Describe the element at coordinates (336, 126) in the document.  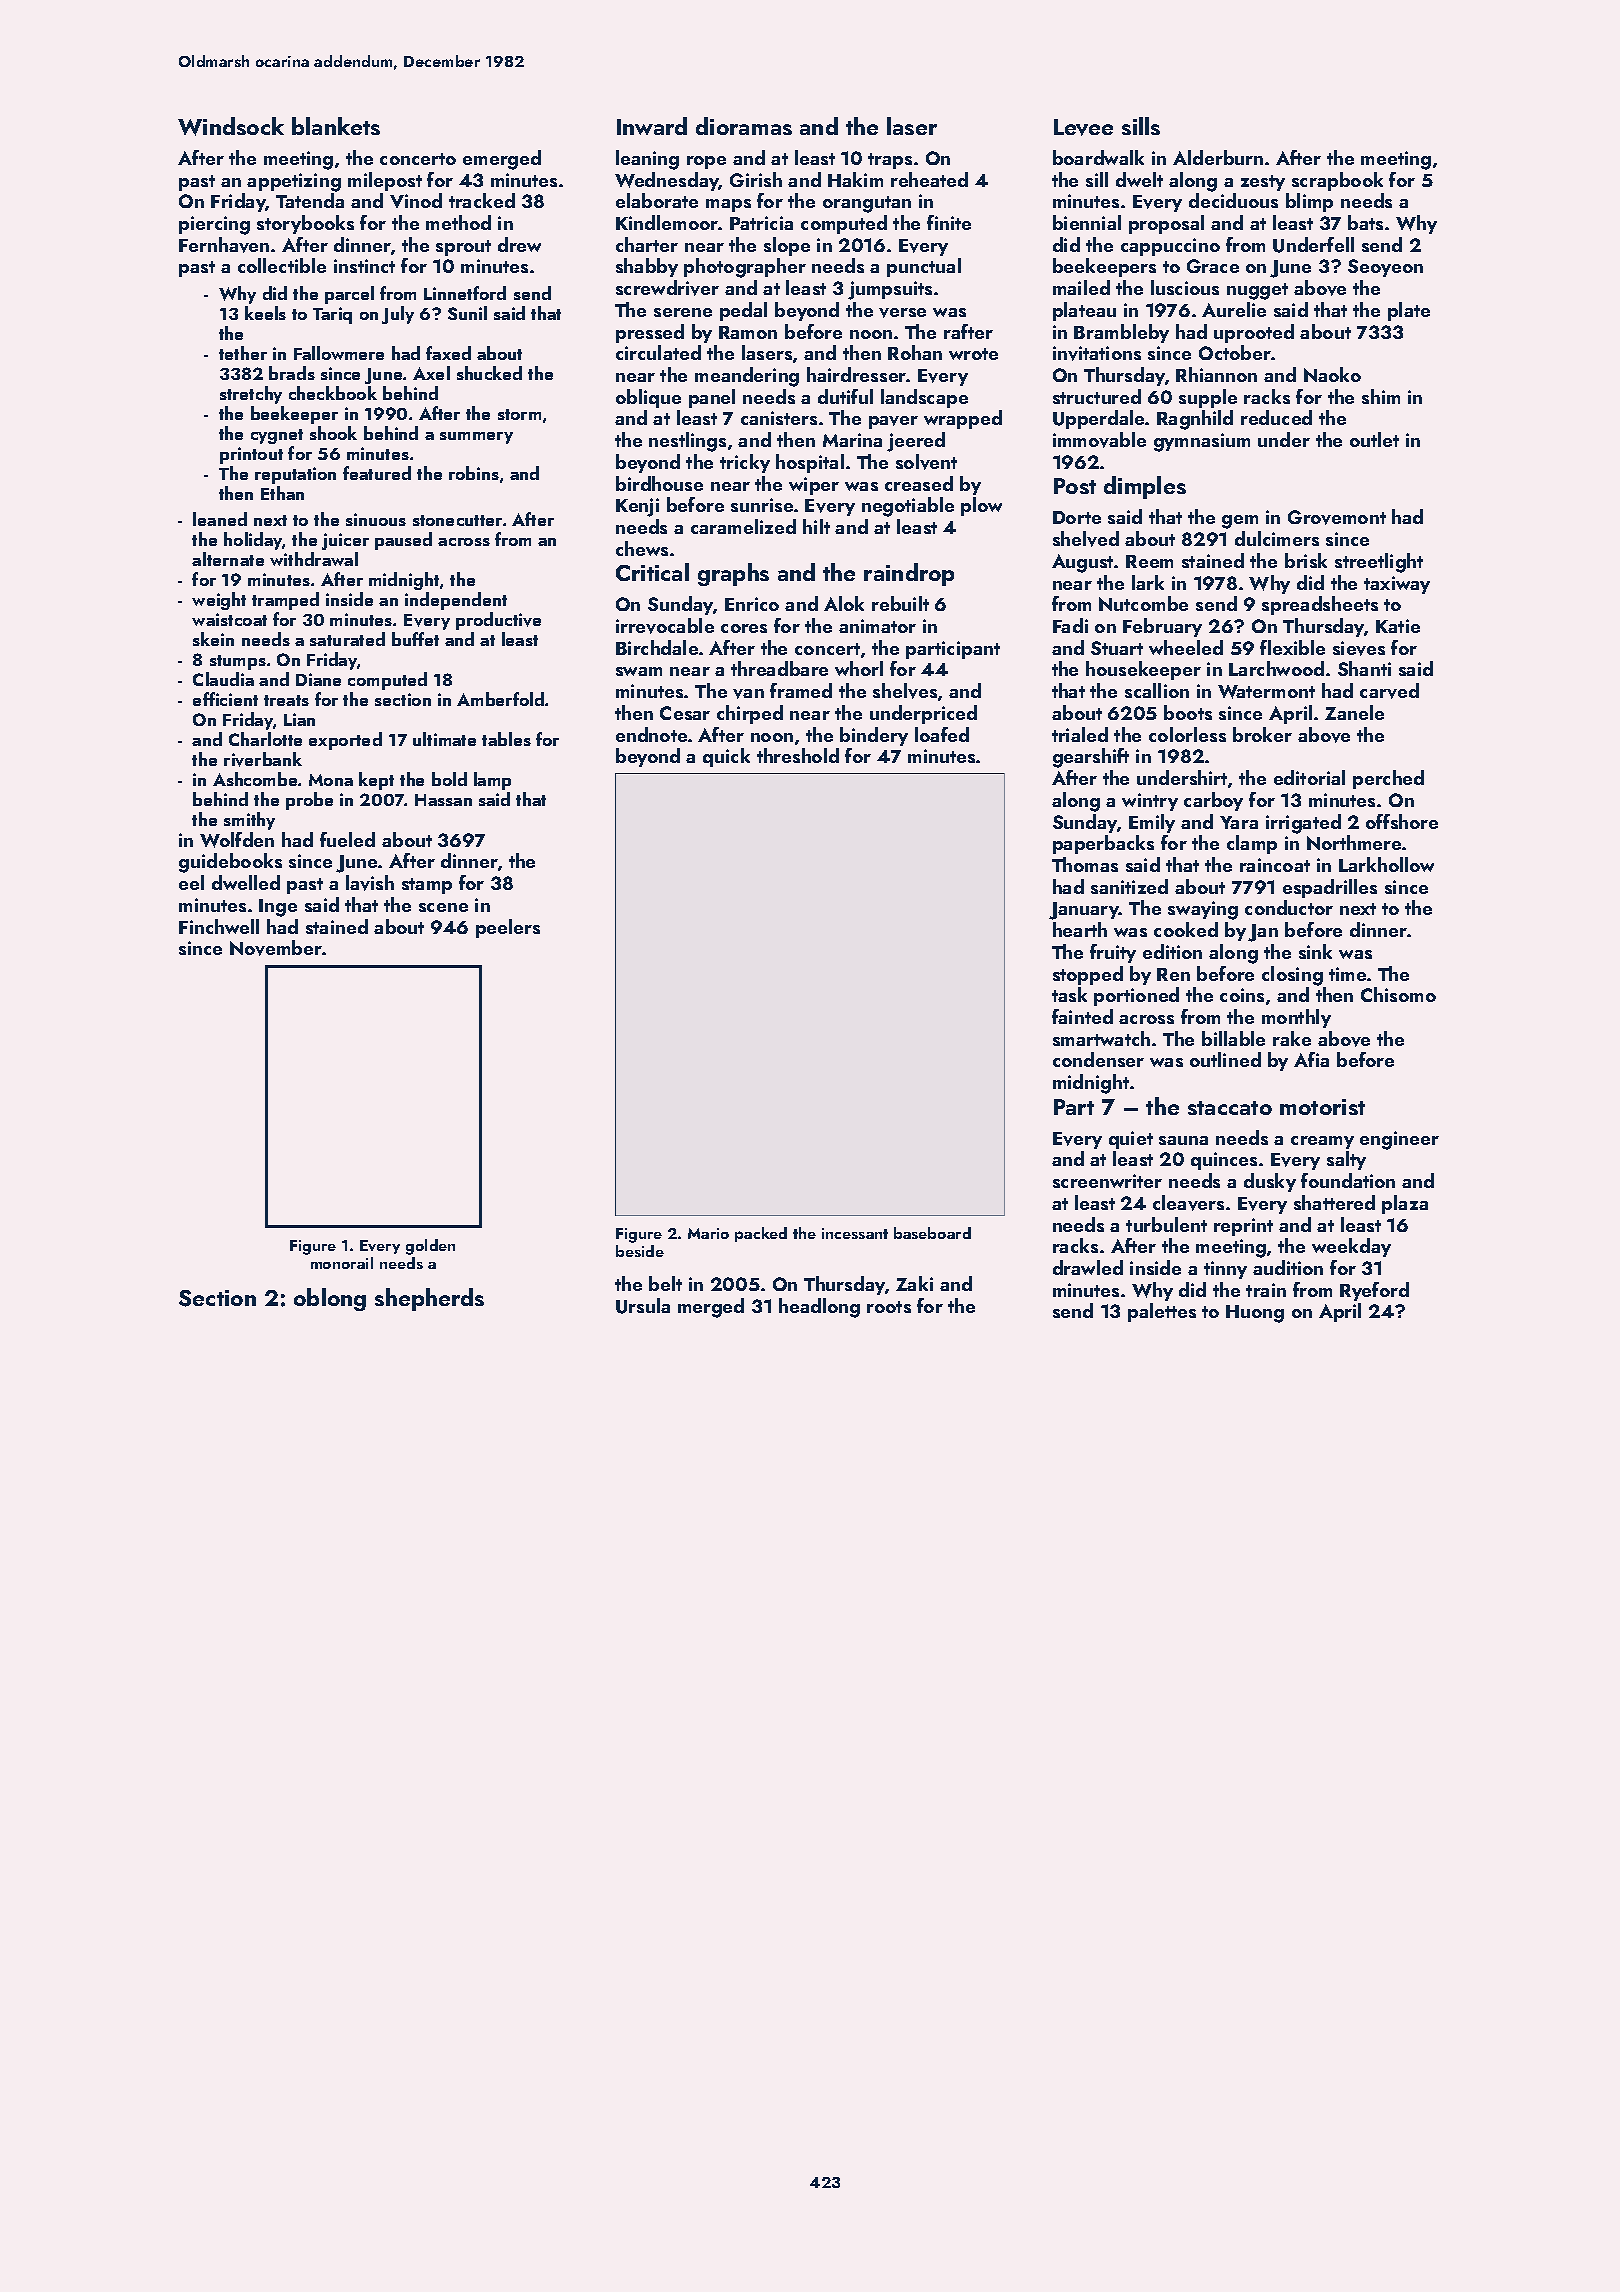
I see `blankets` at that location.
